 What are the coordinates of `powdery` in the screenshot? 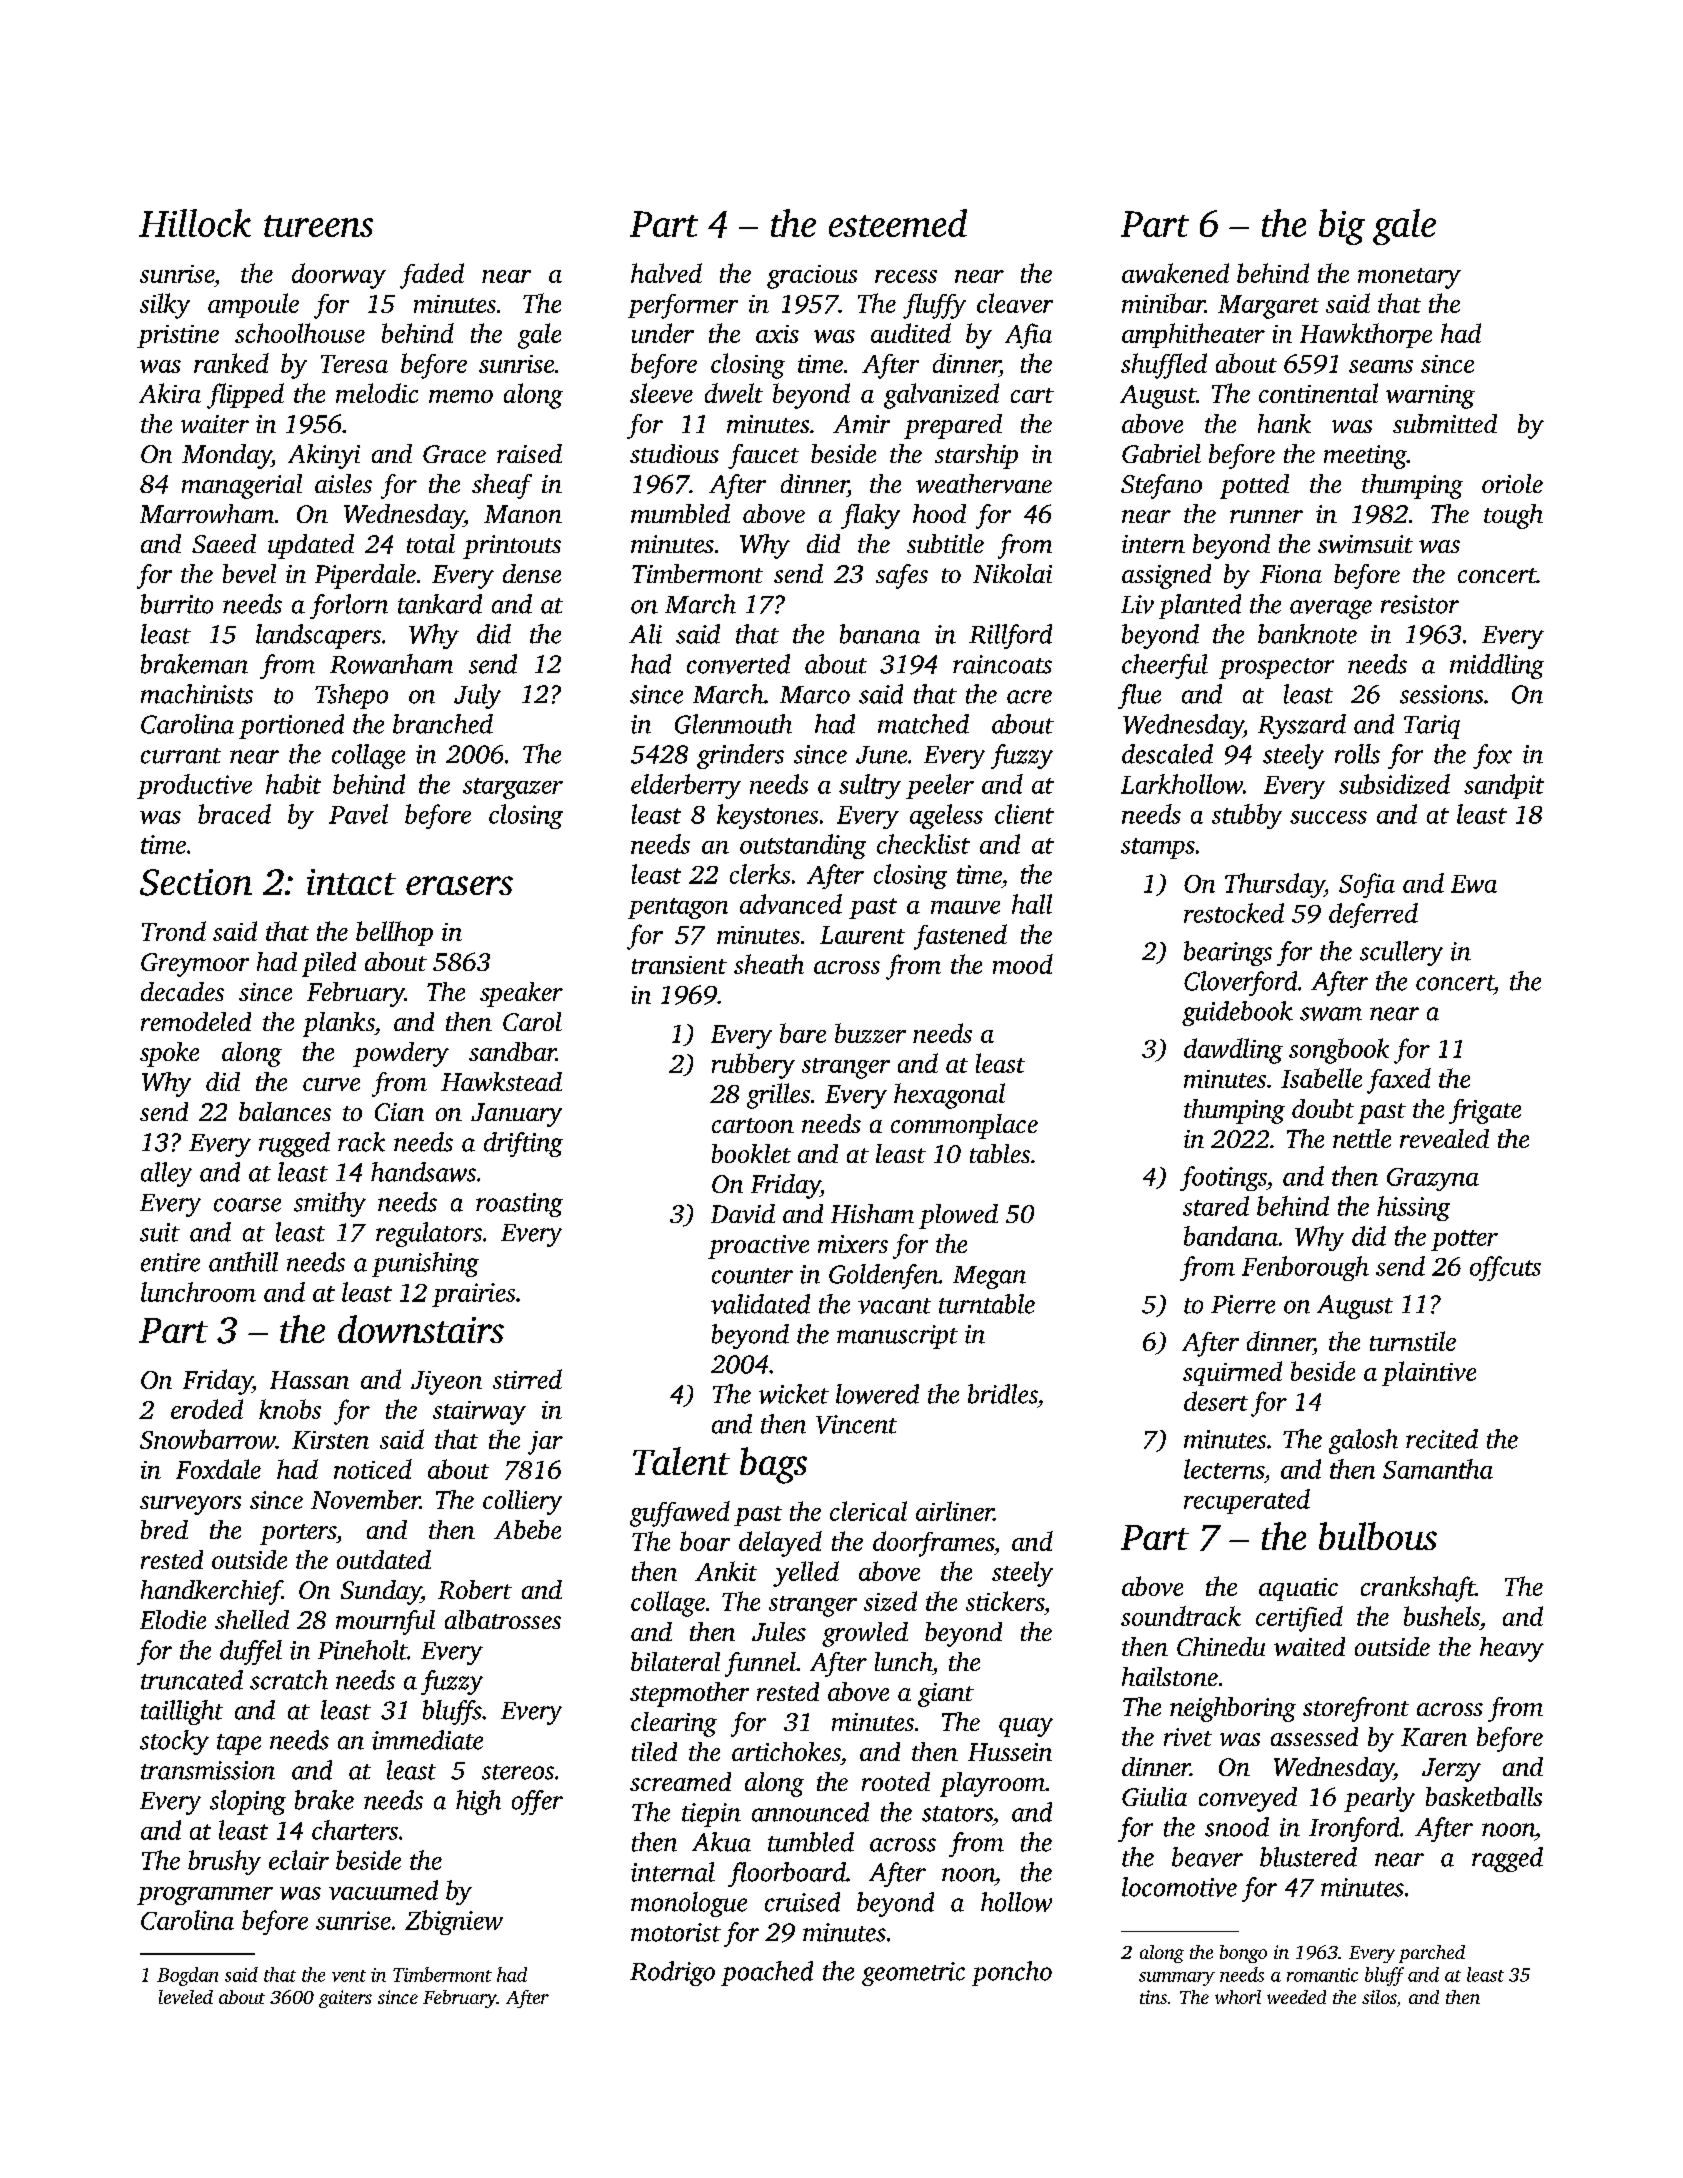 It's located at (401, 1054).
